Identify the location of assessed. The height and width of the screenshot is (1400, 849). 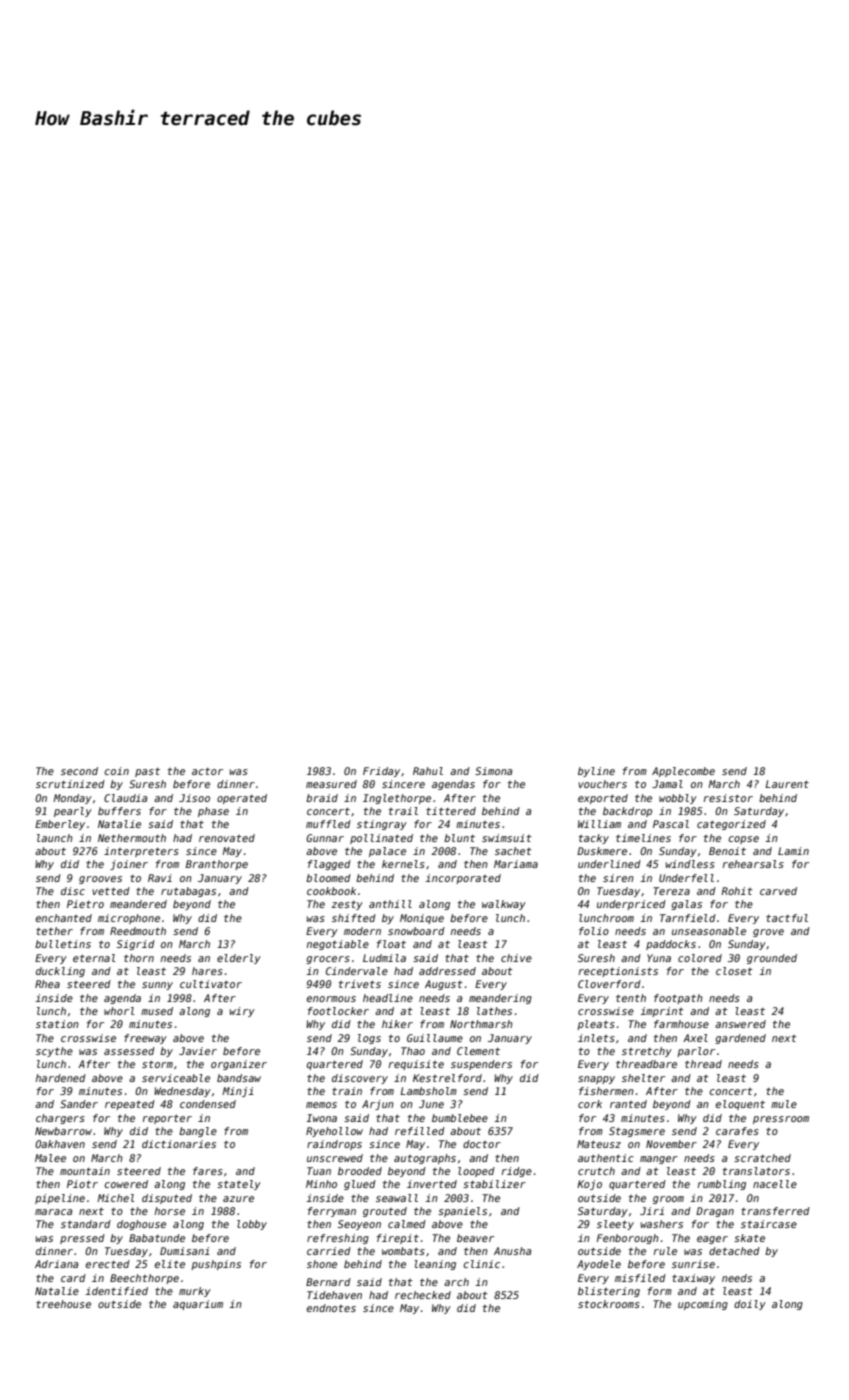
(129, 1051).
